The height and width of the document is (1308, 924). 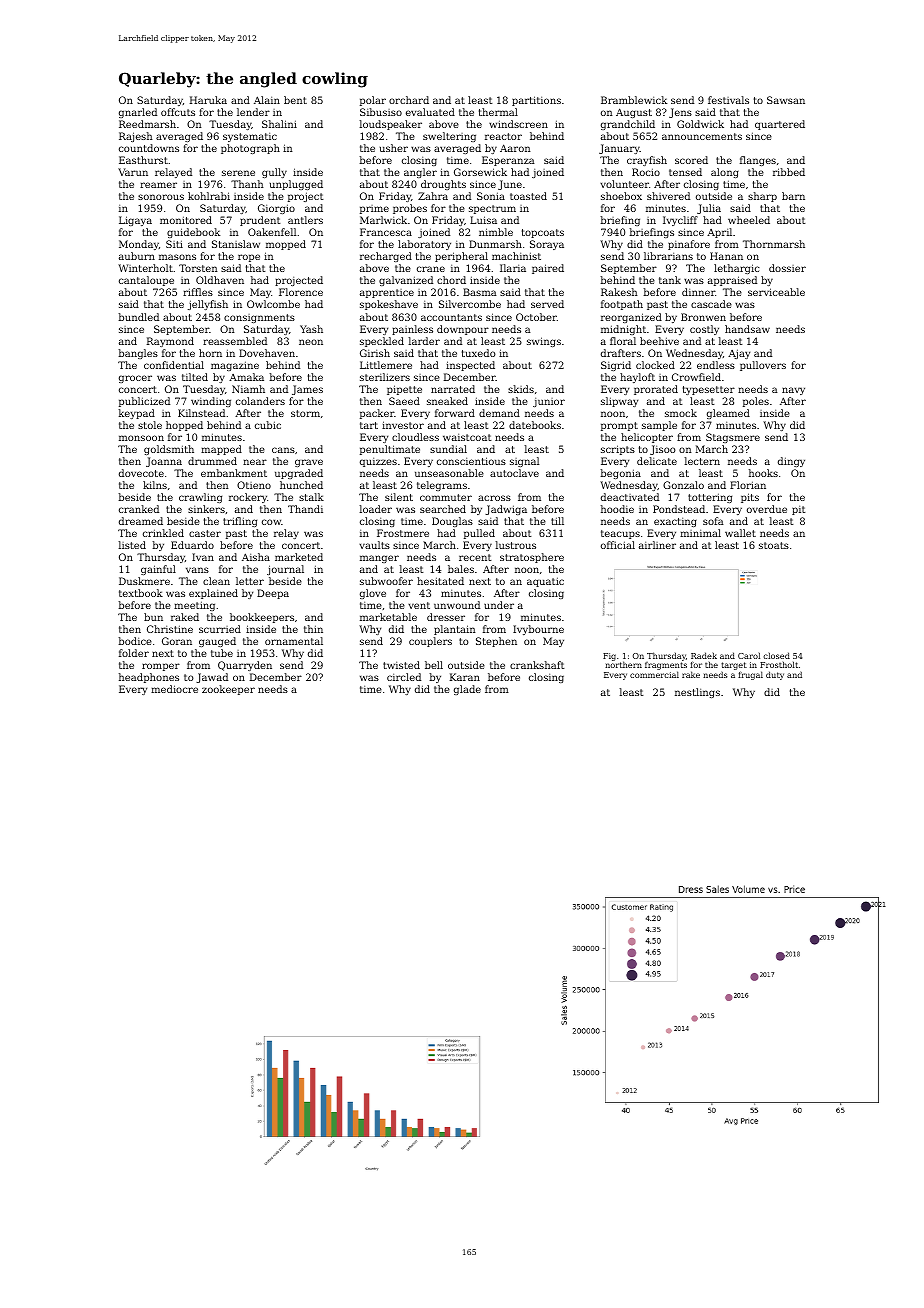 What do you see at coordinates (376, 509) in the document?
I see `loader` at bounding box center [376, 509].
